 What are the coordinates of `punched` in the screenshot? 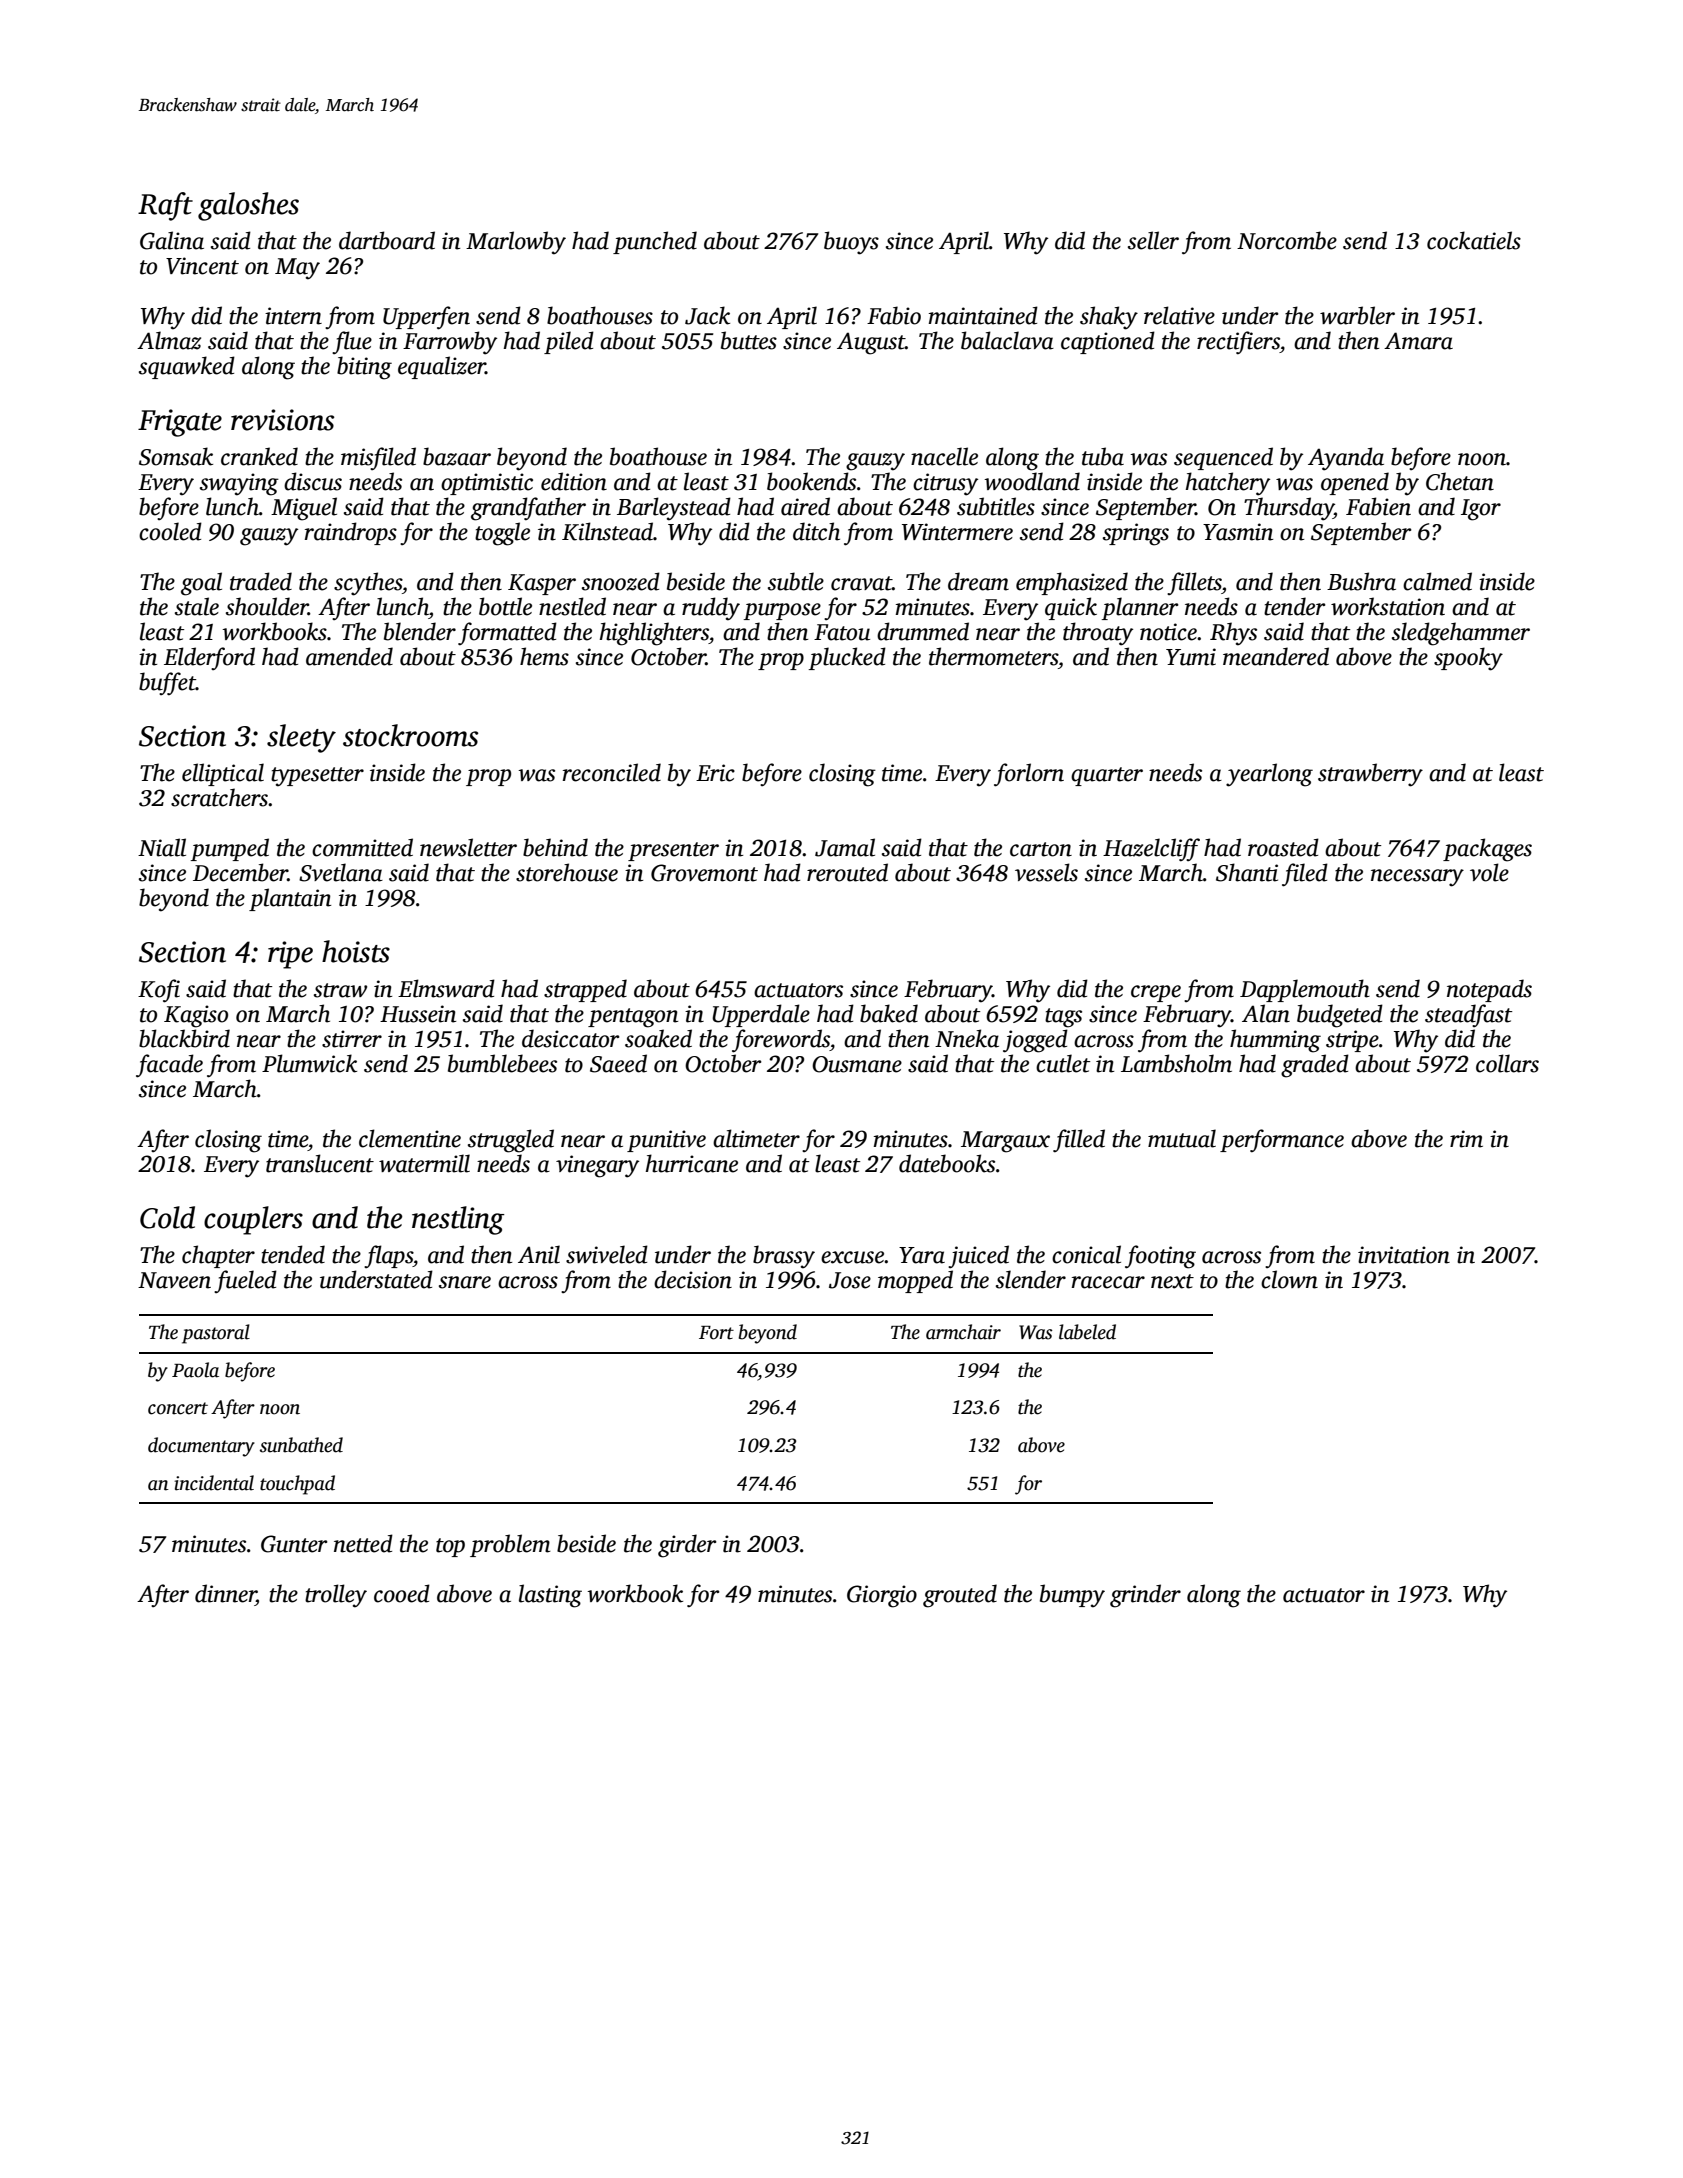 It's located at (655, 242).
